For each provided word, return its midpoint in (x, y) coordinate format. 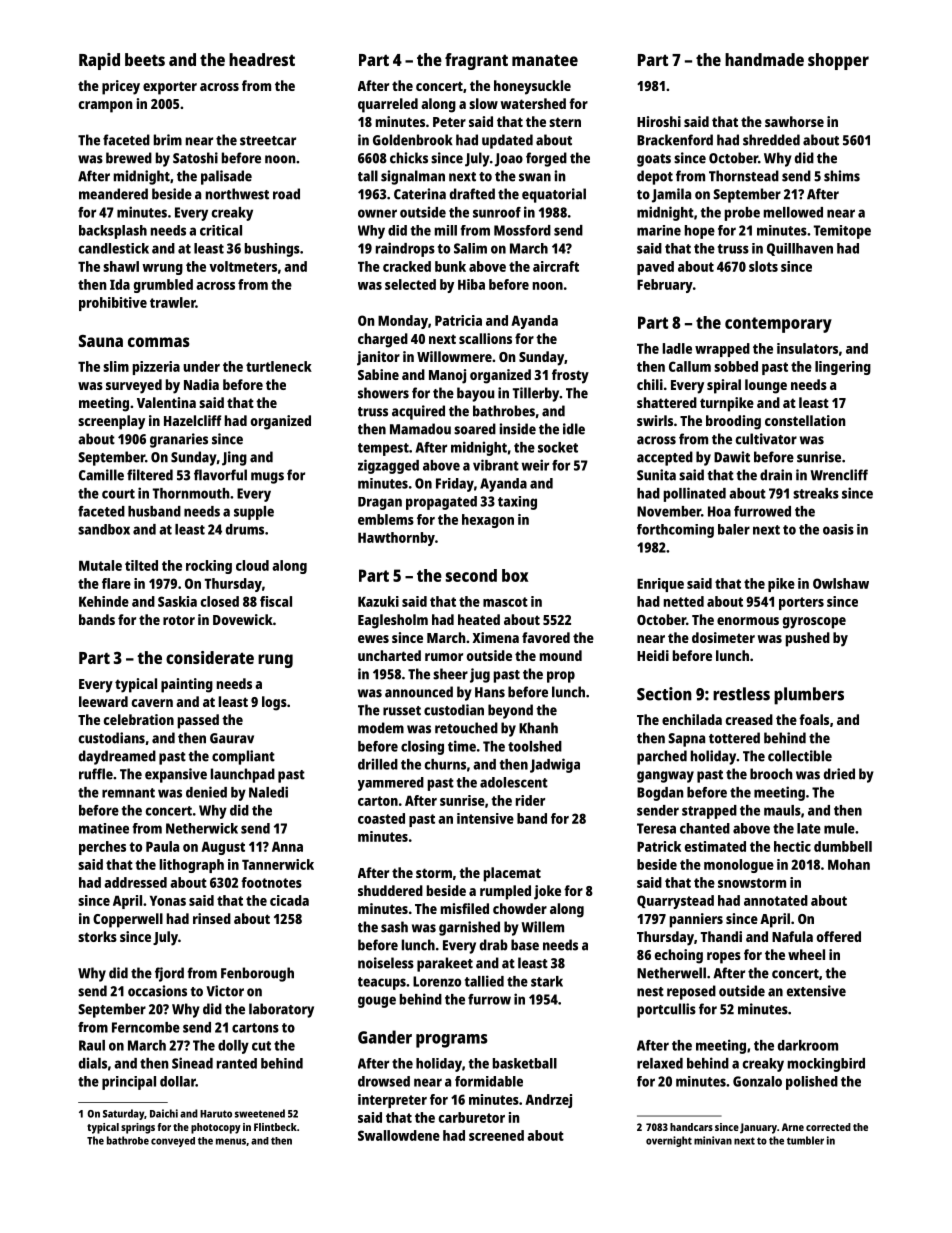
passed (198, 721)
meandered (113, 194)
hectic (792, 846)
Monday (403, 322)
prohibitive (113, 304)
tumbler (805, 1140)
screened (496, 1135)
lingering (843, 368)
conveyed (173, 1142)
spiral (724, 386)
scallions (485, 338)
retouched (466, 728)
